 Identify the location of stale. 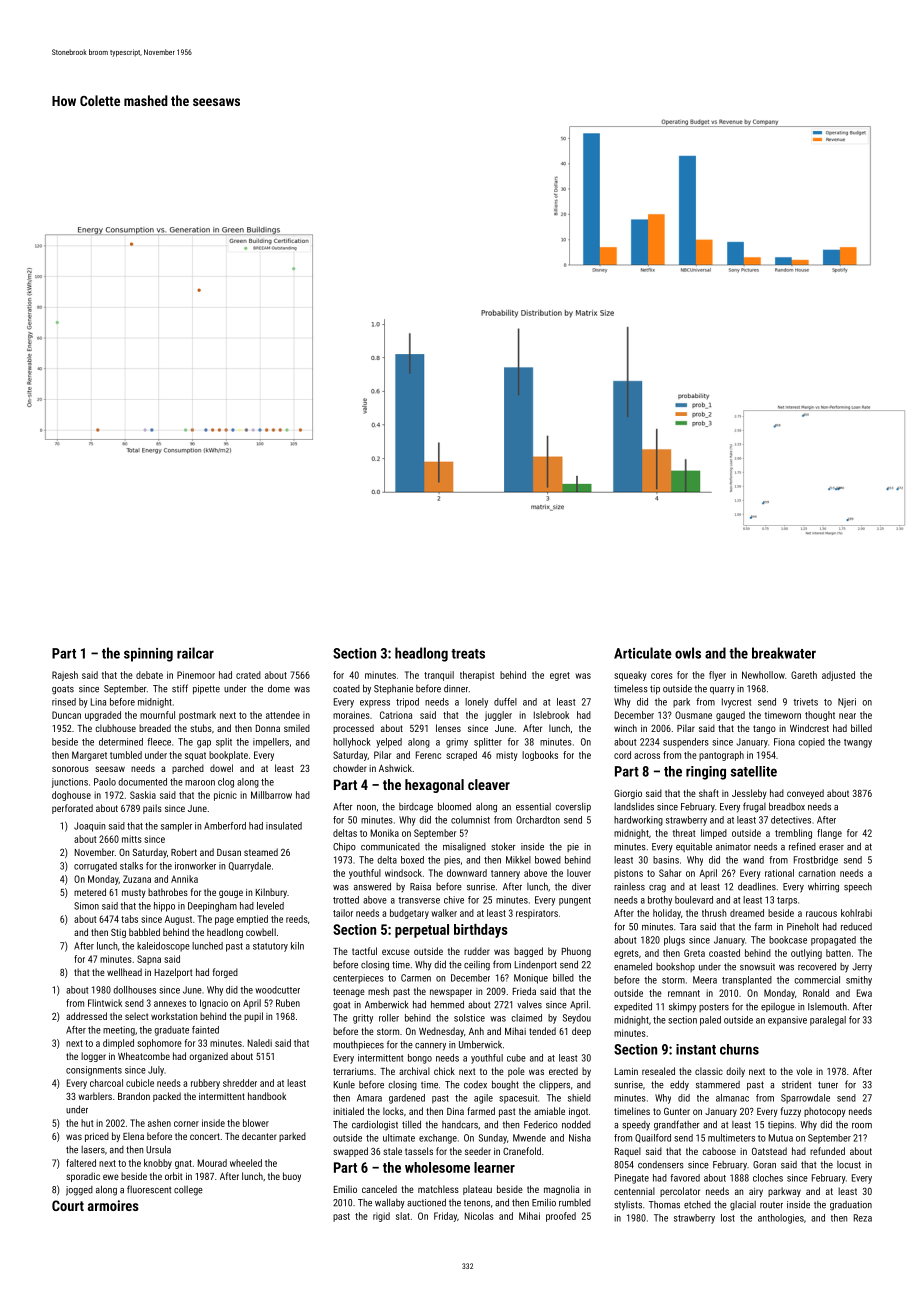
(392, 1151).
